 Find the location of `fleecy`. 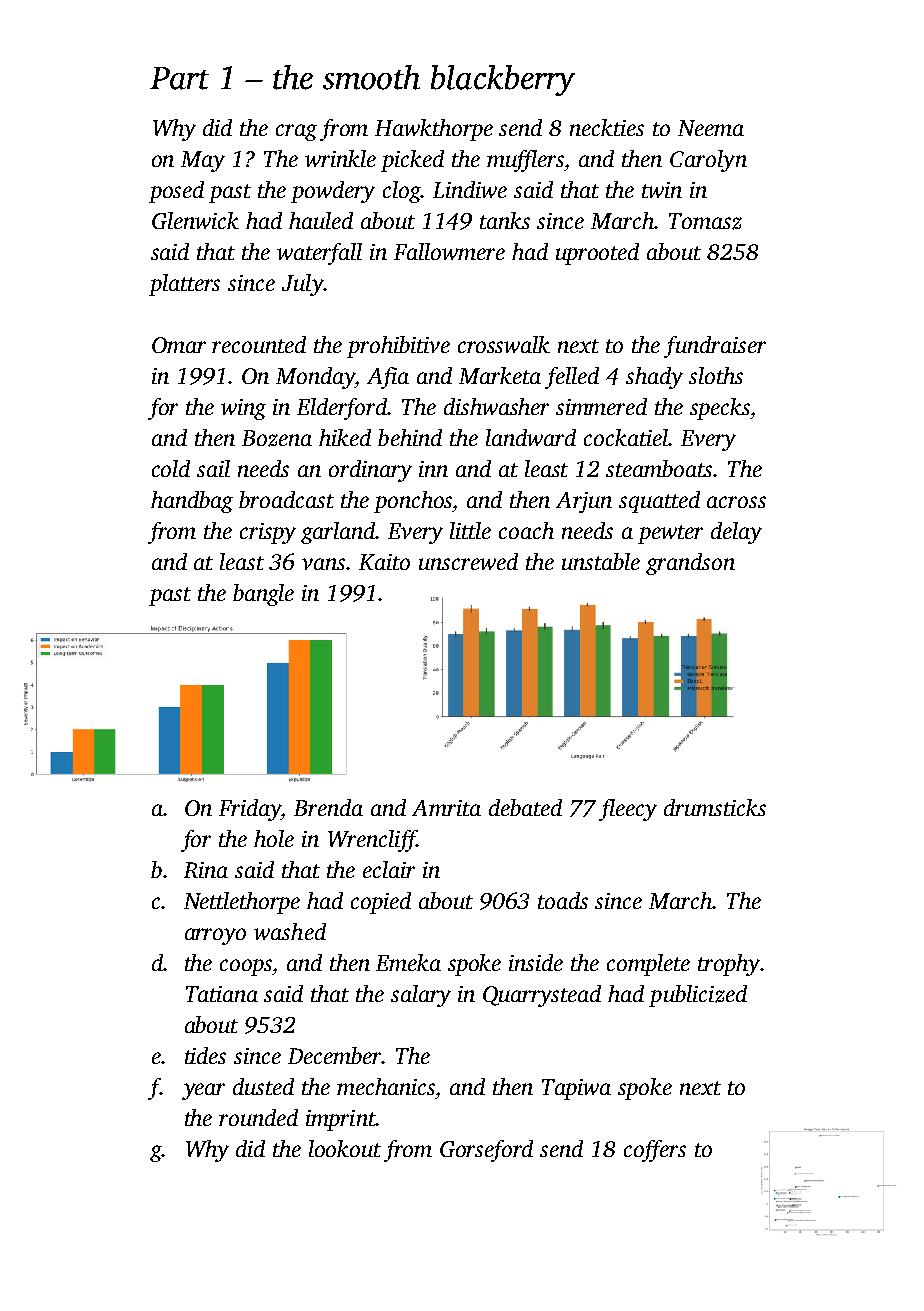

fleecy is located at coordinates (628, 810).
